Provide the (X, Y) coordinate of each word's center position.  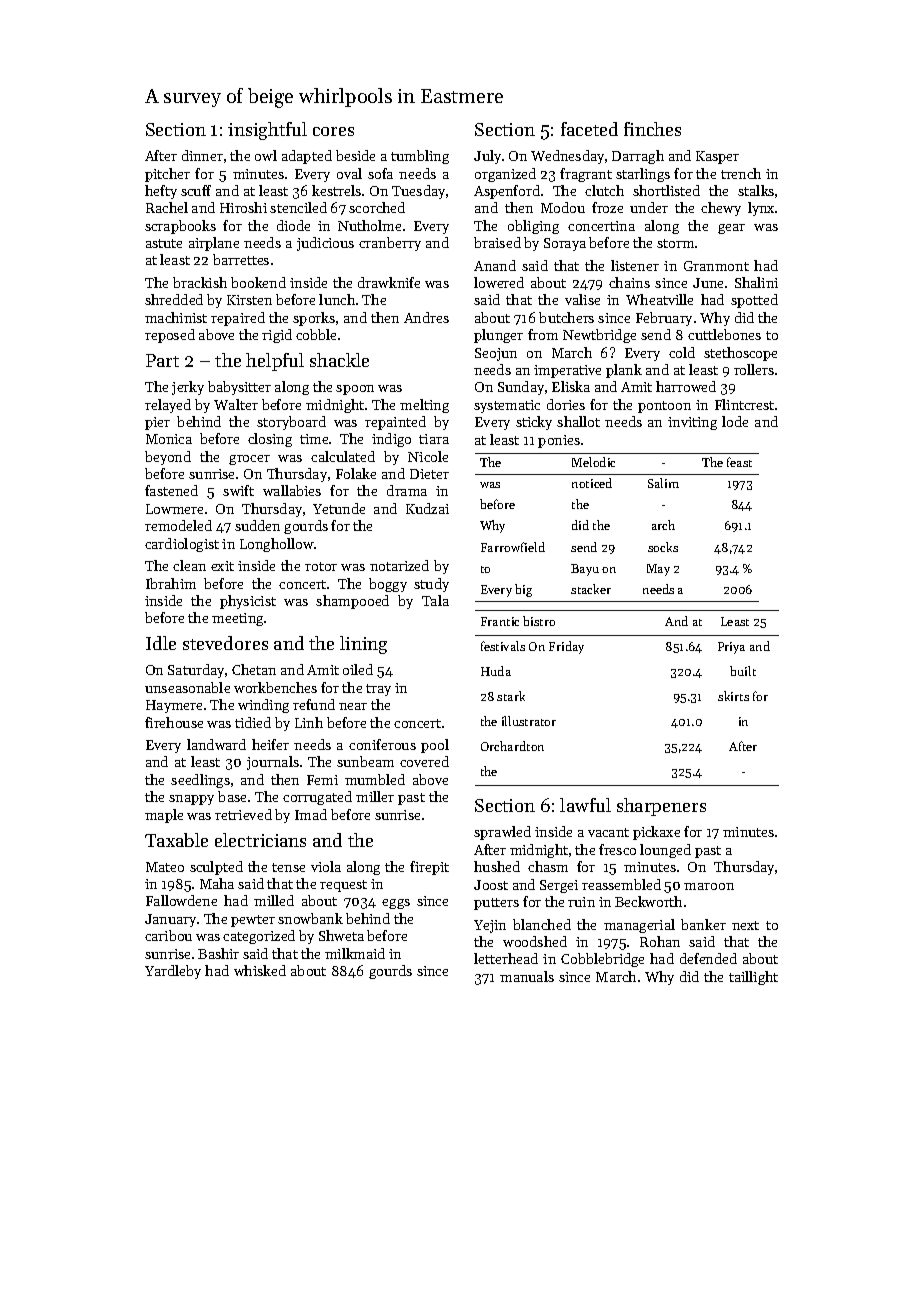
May (658, 570)
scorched (377, 207)
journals (273, 763)
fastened (171, 490)
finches (652, 129)
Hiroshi (243, 207)
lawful (585, 805)
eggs (396, 904)
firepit (429, 868)
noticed (592, 483)
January (170, 920)
